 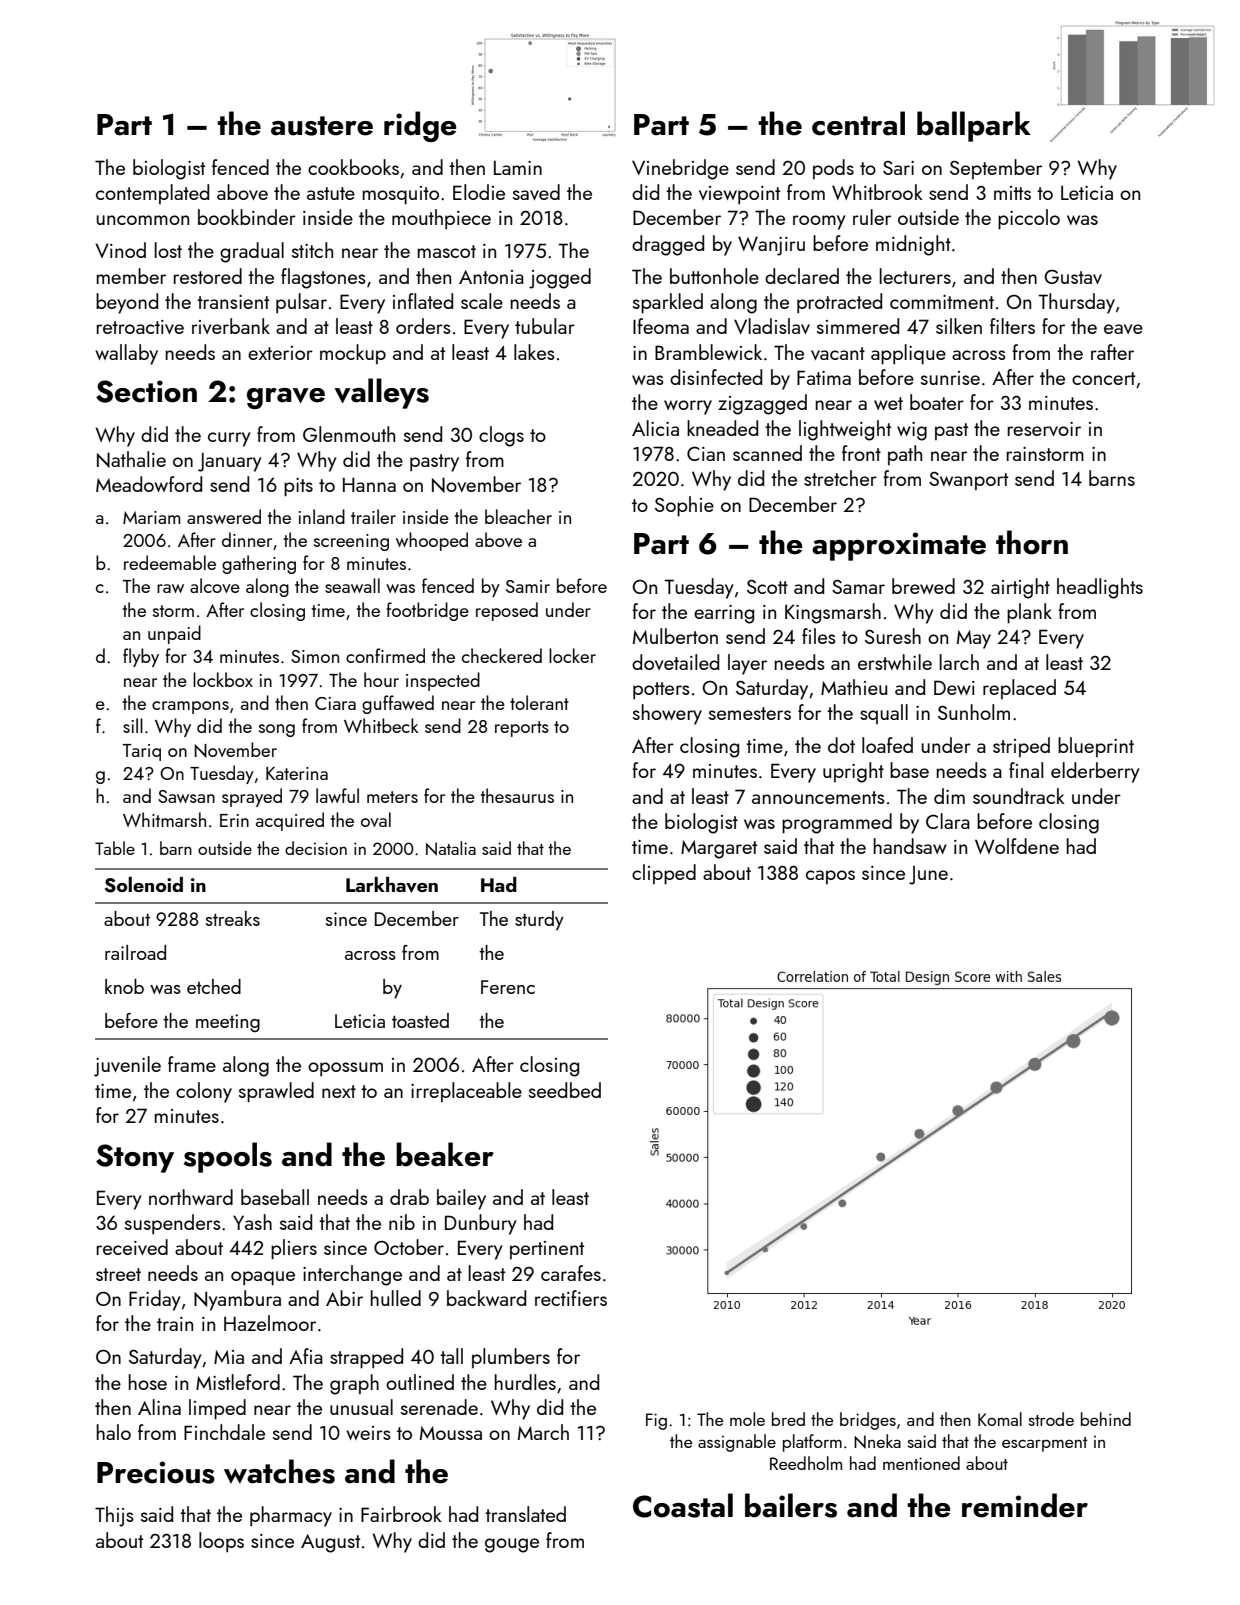 What do you see at coordinates (512, 1545) in the screenshot?
I see `gouge` at bounding box center [512, 1545].
